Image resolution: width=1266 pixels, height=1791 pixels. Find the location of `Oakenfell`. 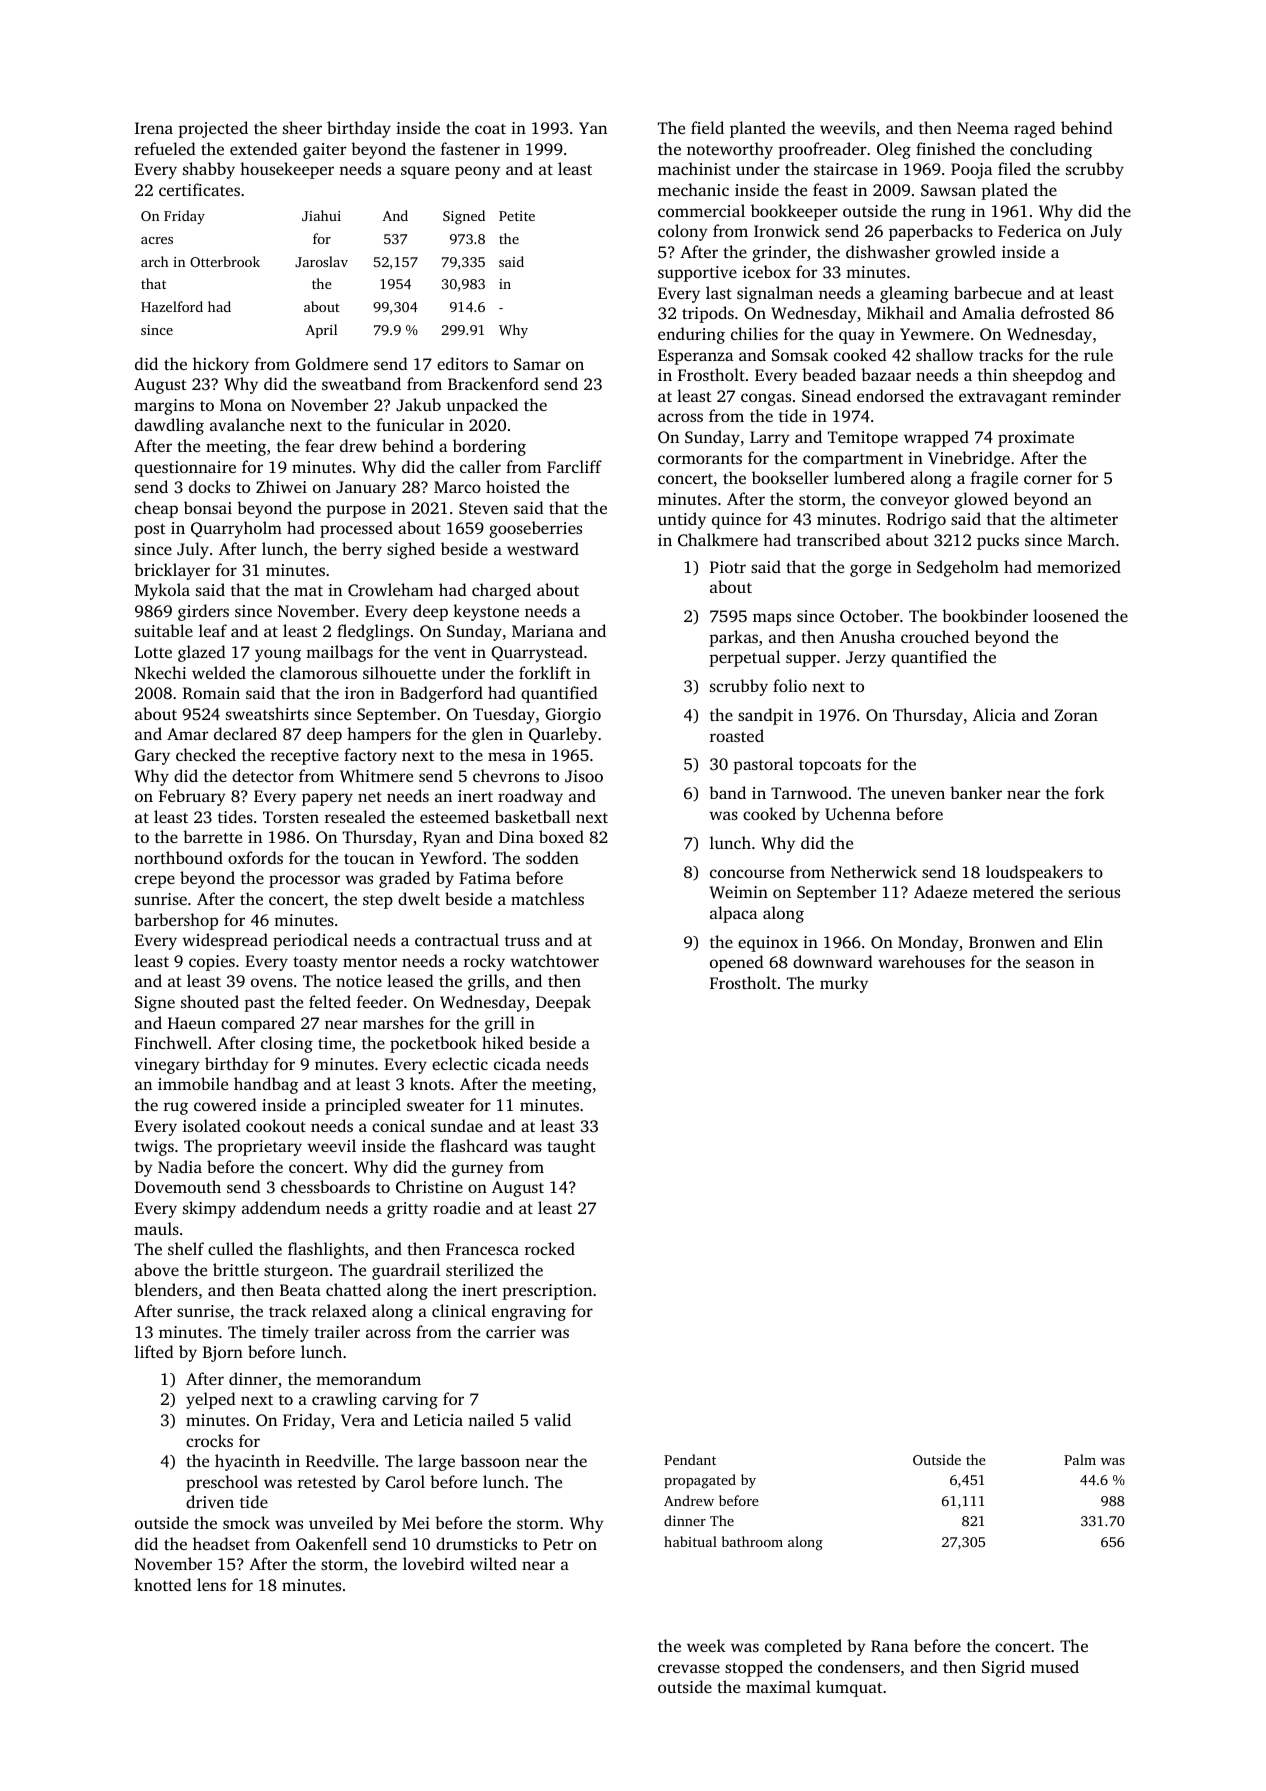

Oakenfell is located at coordinates (331, 1543).
